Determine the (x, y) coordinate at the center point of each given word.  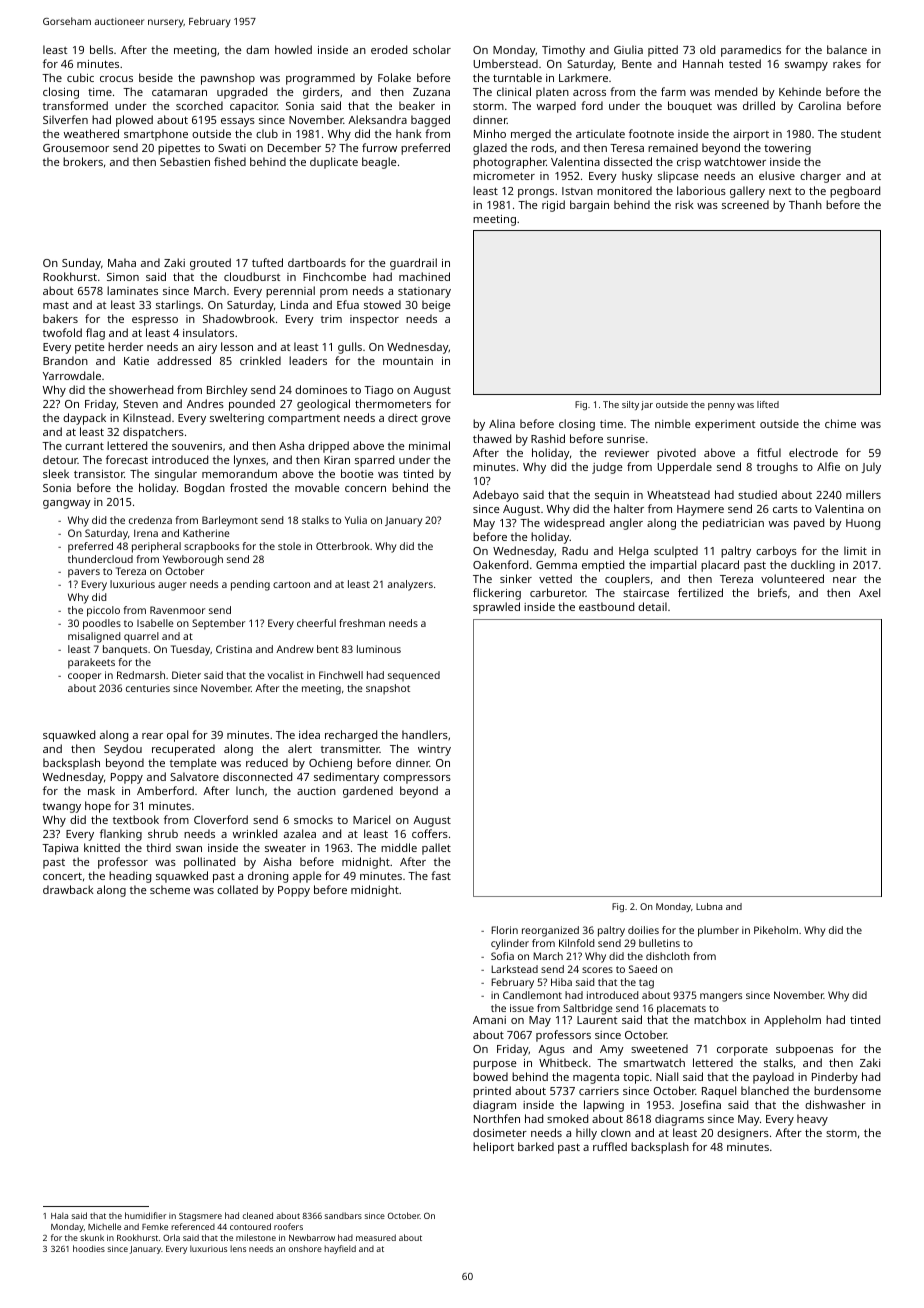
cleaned (258, 1215)
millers (863, 494)
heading (130, 877)
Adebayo (496, 496)
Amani (489, 1020)
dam (257, 49)
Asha (291, 445)
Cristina (234, 649)
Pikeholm (776, 930)
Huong (863, 524)
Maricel (371, 819)
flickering (497, 594)
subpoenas (804, 1050)
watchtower (735, 161)
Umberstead (505, 63)
